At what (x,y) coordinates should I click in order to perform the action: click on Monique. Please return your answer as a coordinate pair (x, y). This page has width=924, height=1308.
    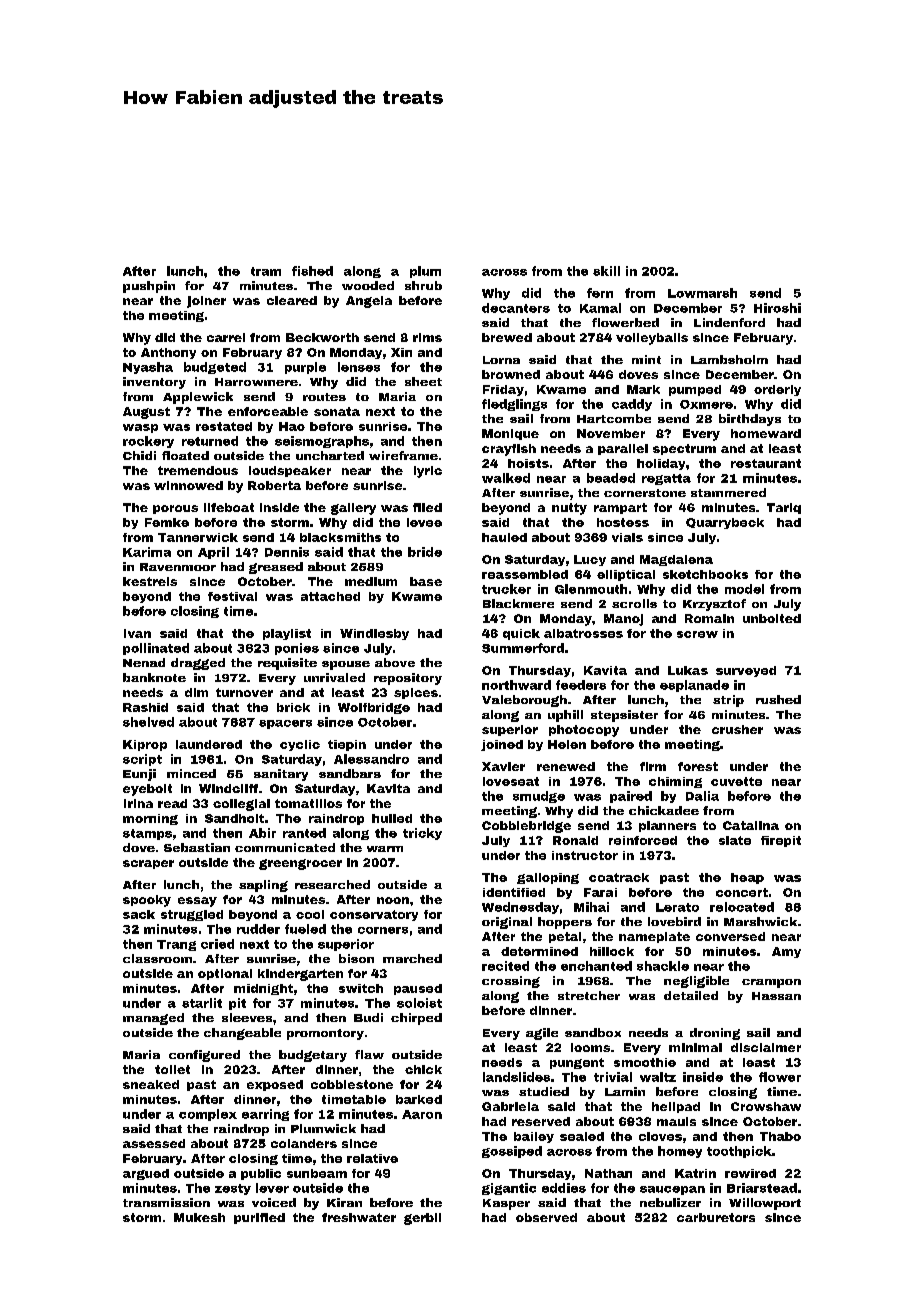
    Looking at the image, I should click on (510, 434).
